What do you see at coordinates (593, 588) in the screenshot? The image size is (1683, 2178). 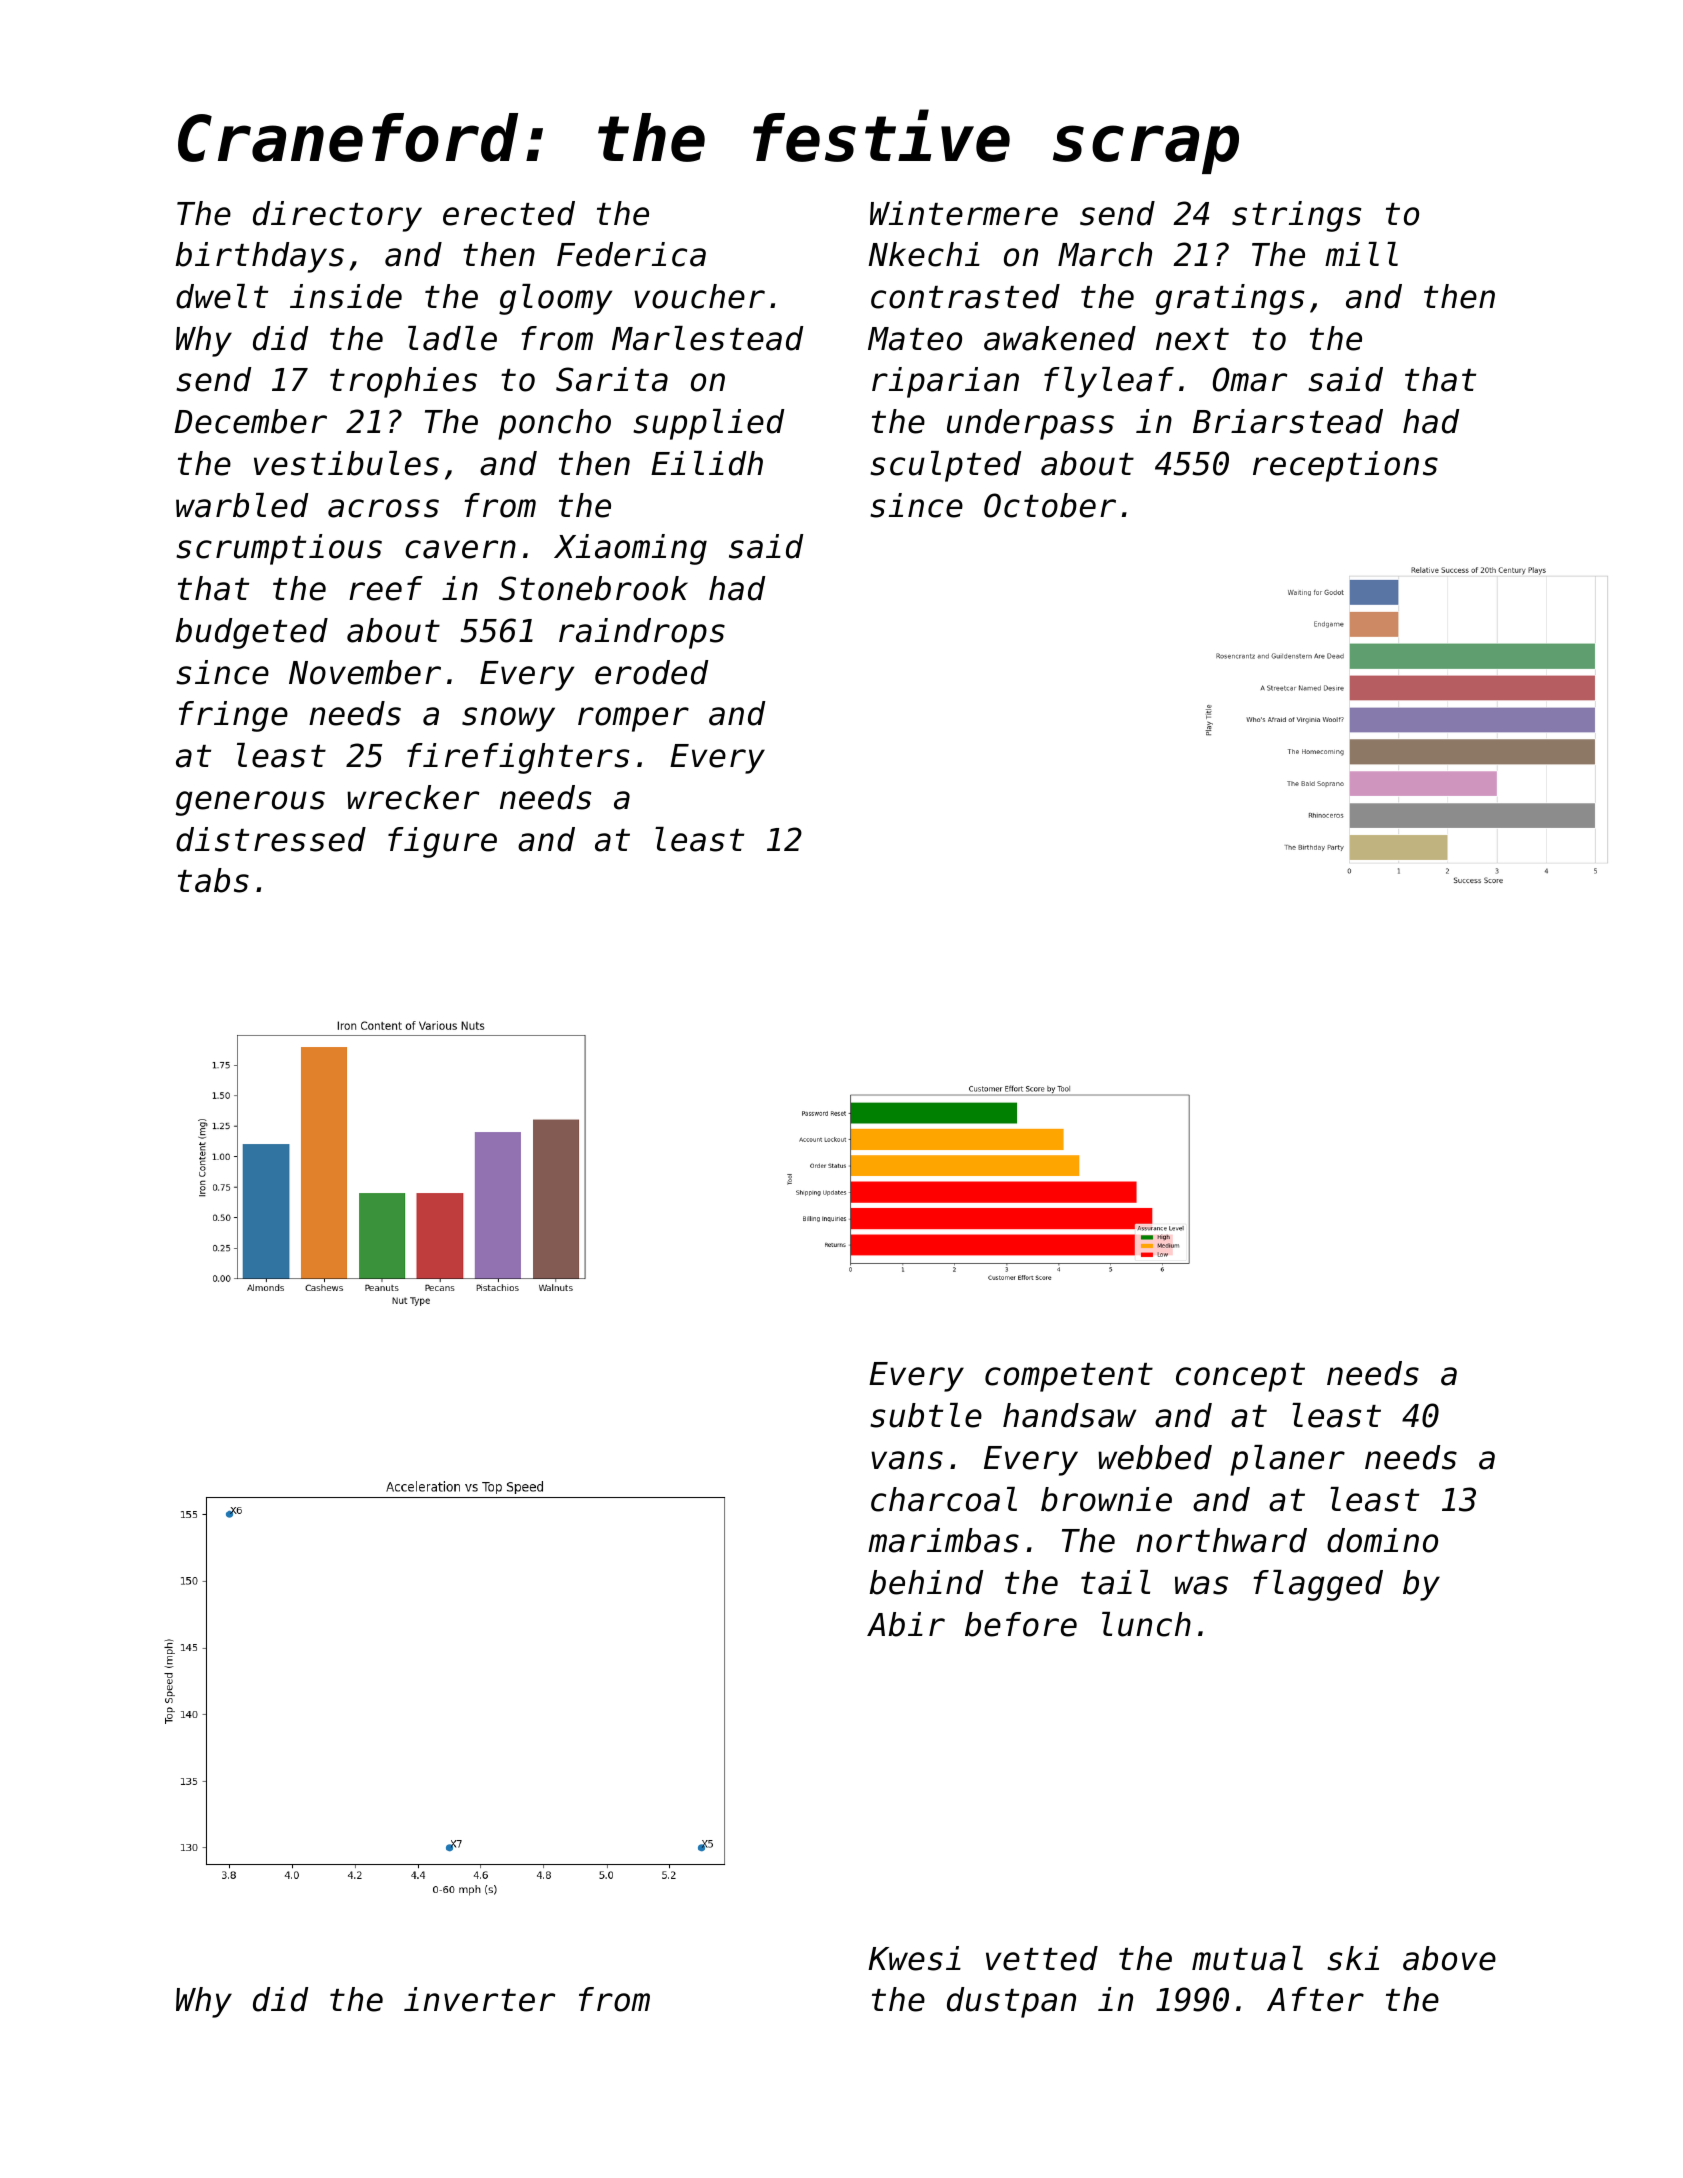 I see `Stonebrook` at bounding box center [593, 588].
